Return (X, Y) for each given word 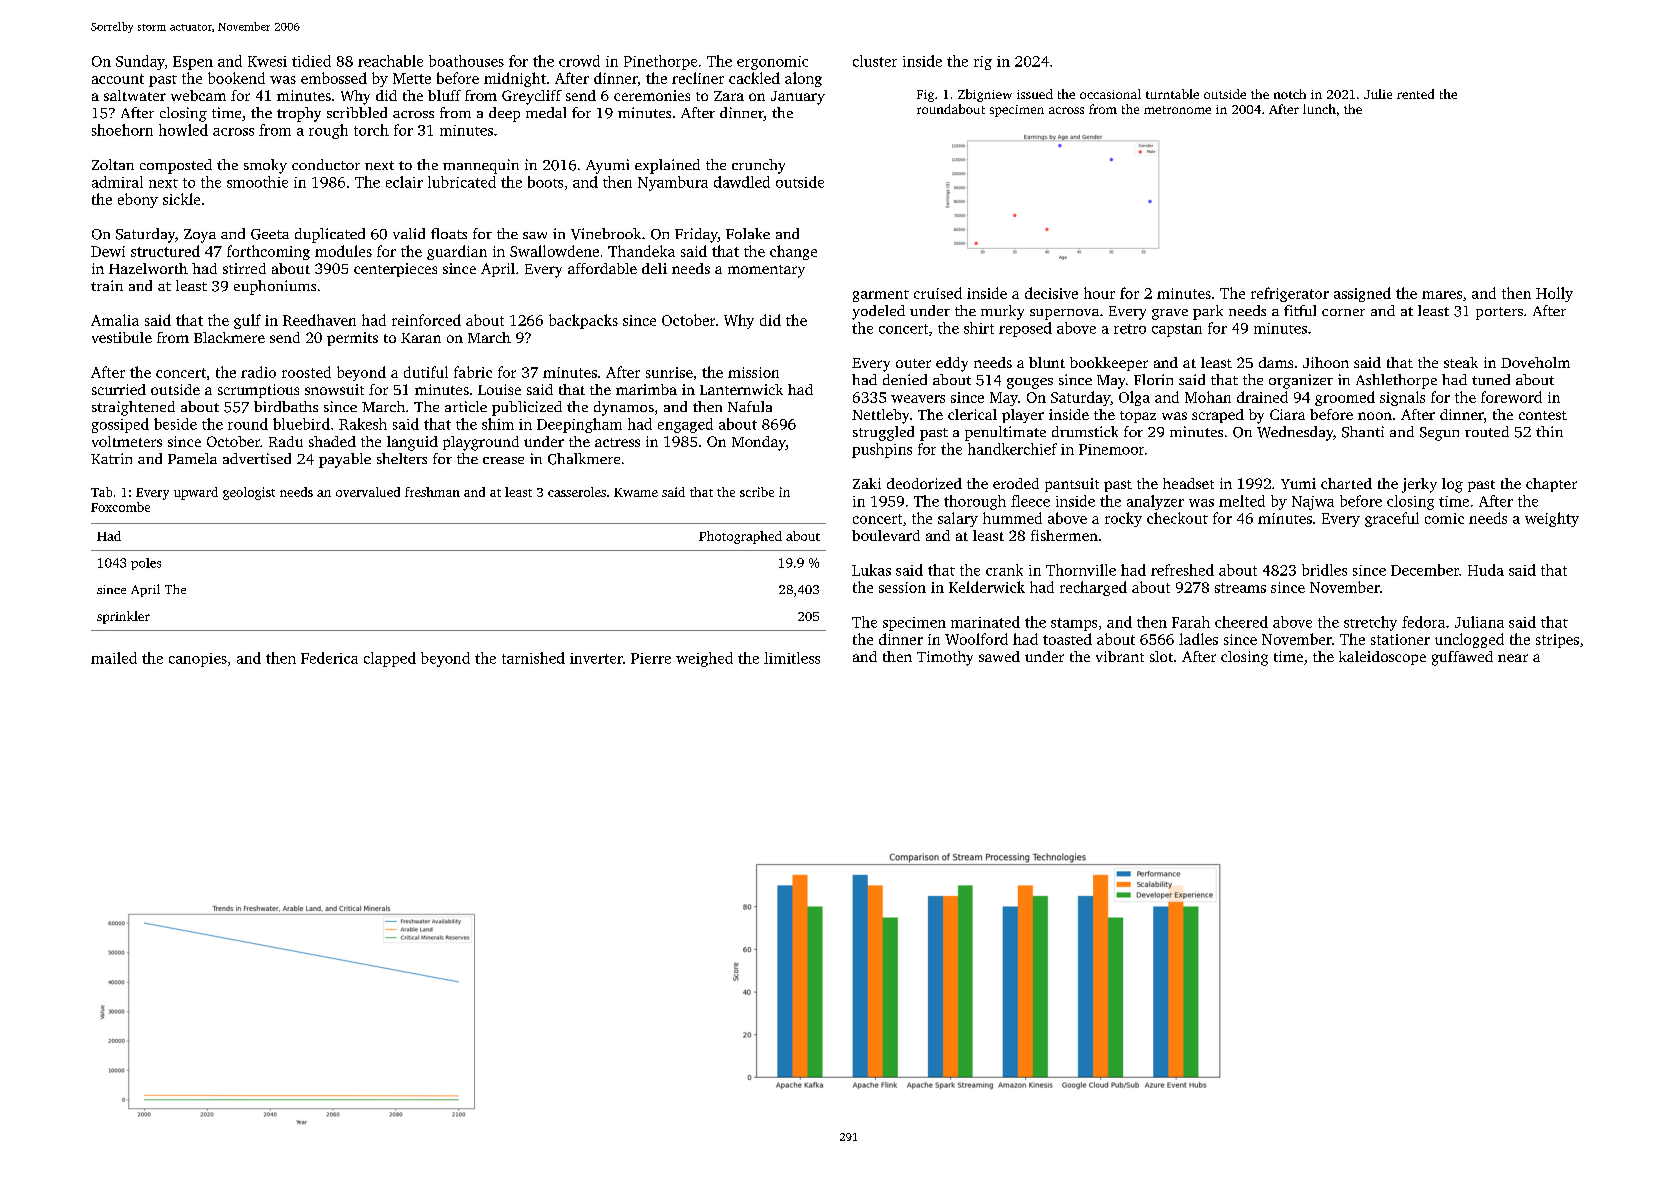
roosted (306, 372)
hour (1099, 293)
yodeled (878, 312)
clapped (390, 659)
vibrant (1120, 656)
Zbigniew (985, 95)
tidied (311, 61)
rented (1415, 94)
